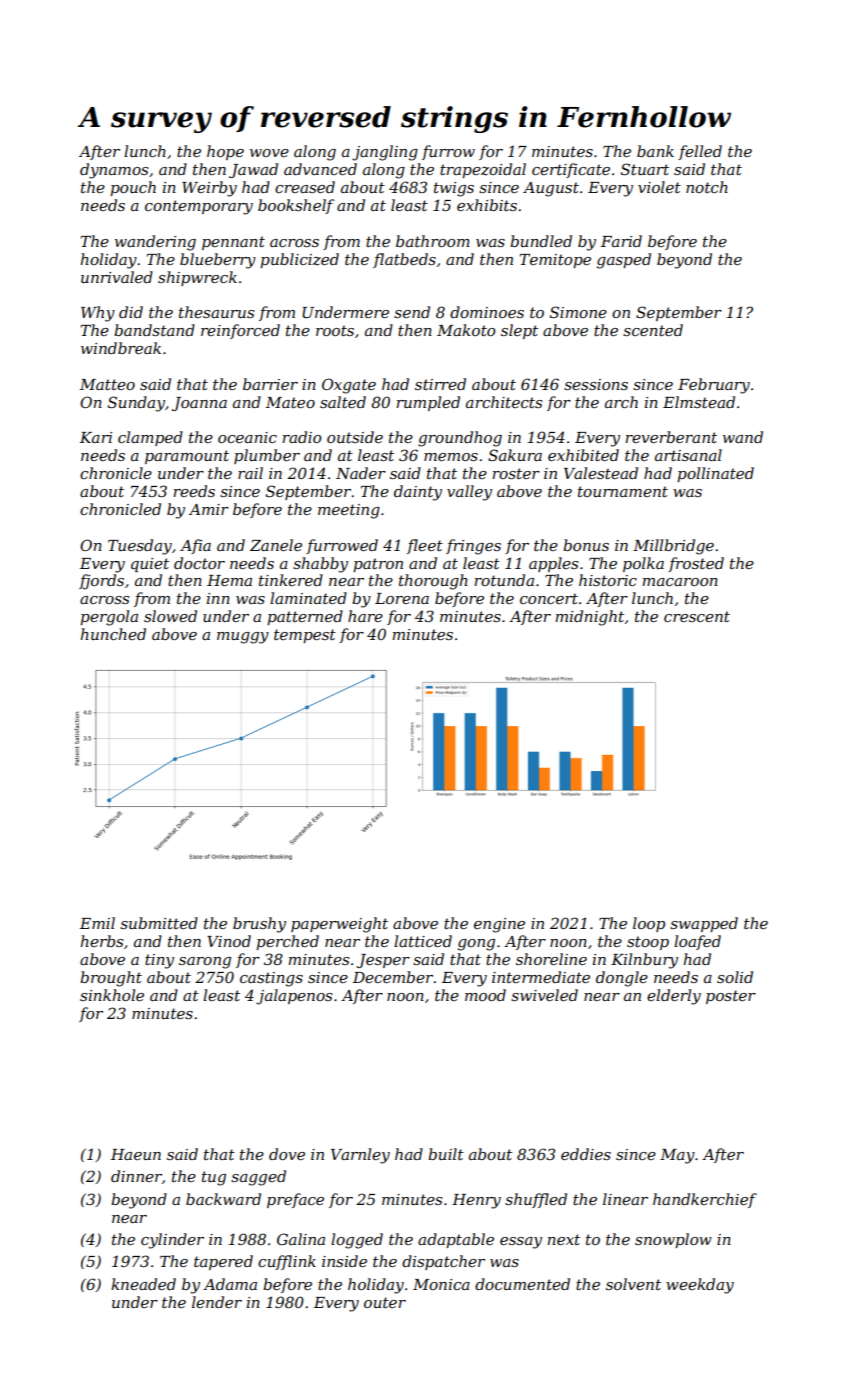  What do you see at coordinates (700, 1286) in the screenshot?
I see `weekday` at bounding box center [700, 1286].
